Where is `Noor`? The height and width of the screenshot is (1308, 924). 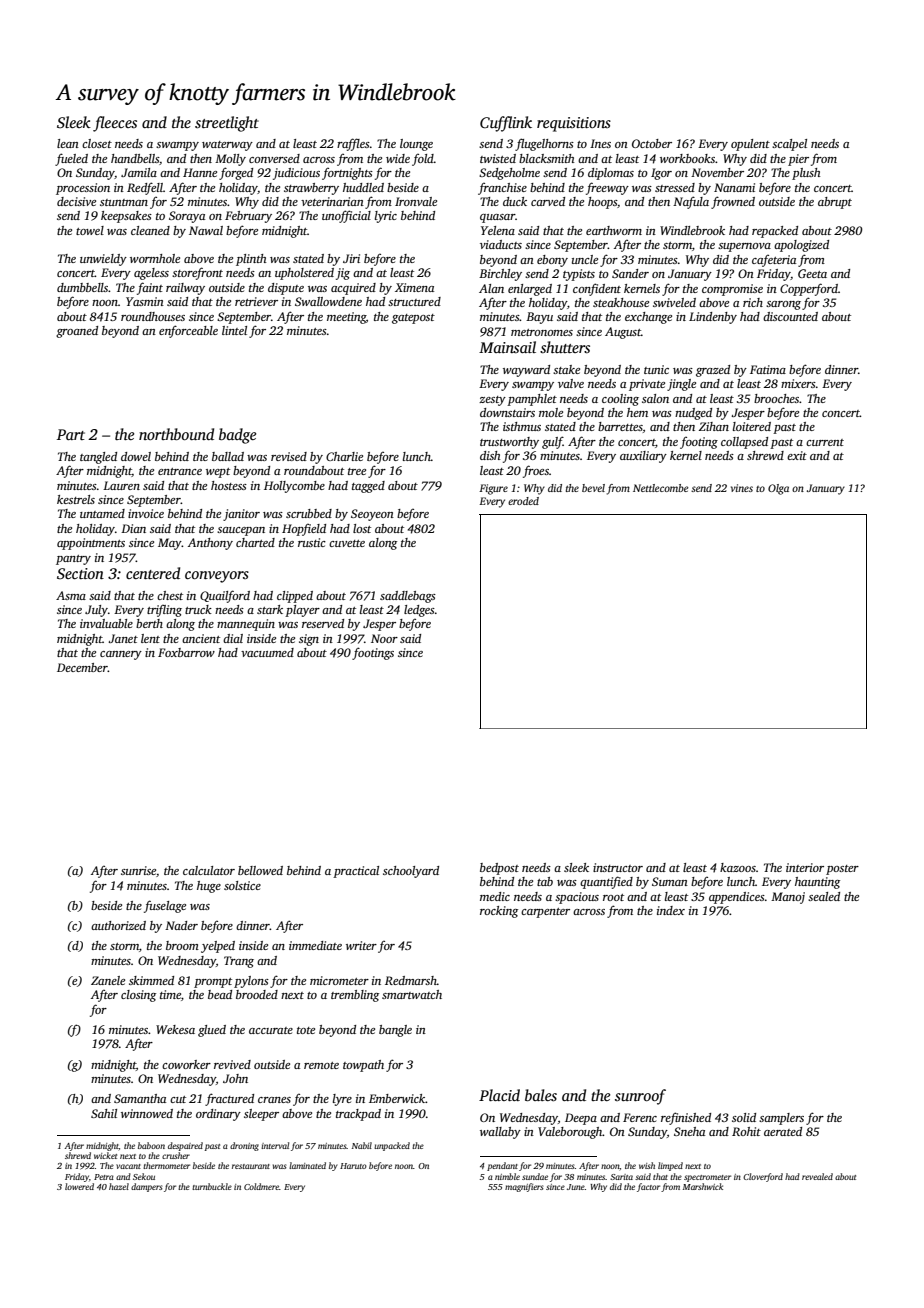
Noor is located at coordinates (384, 638).
